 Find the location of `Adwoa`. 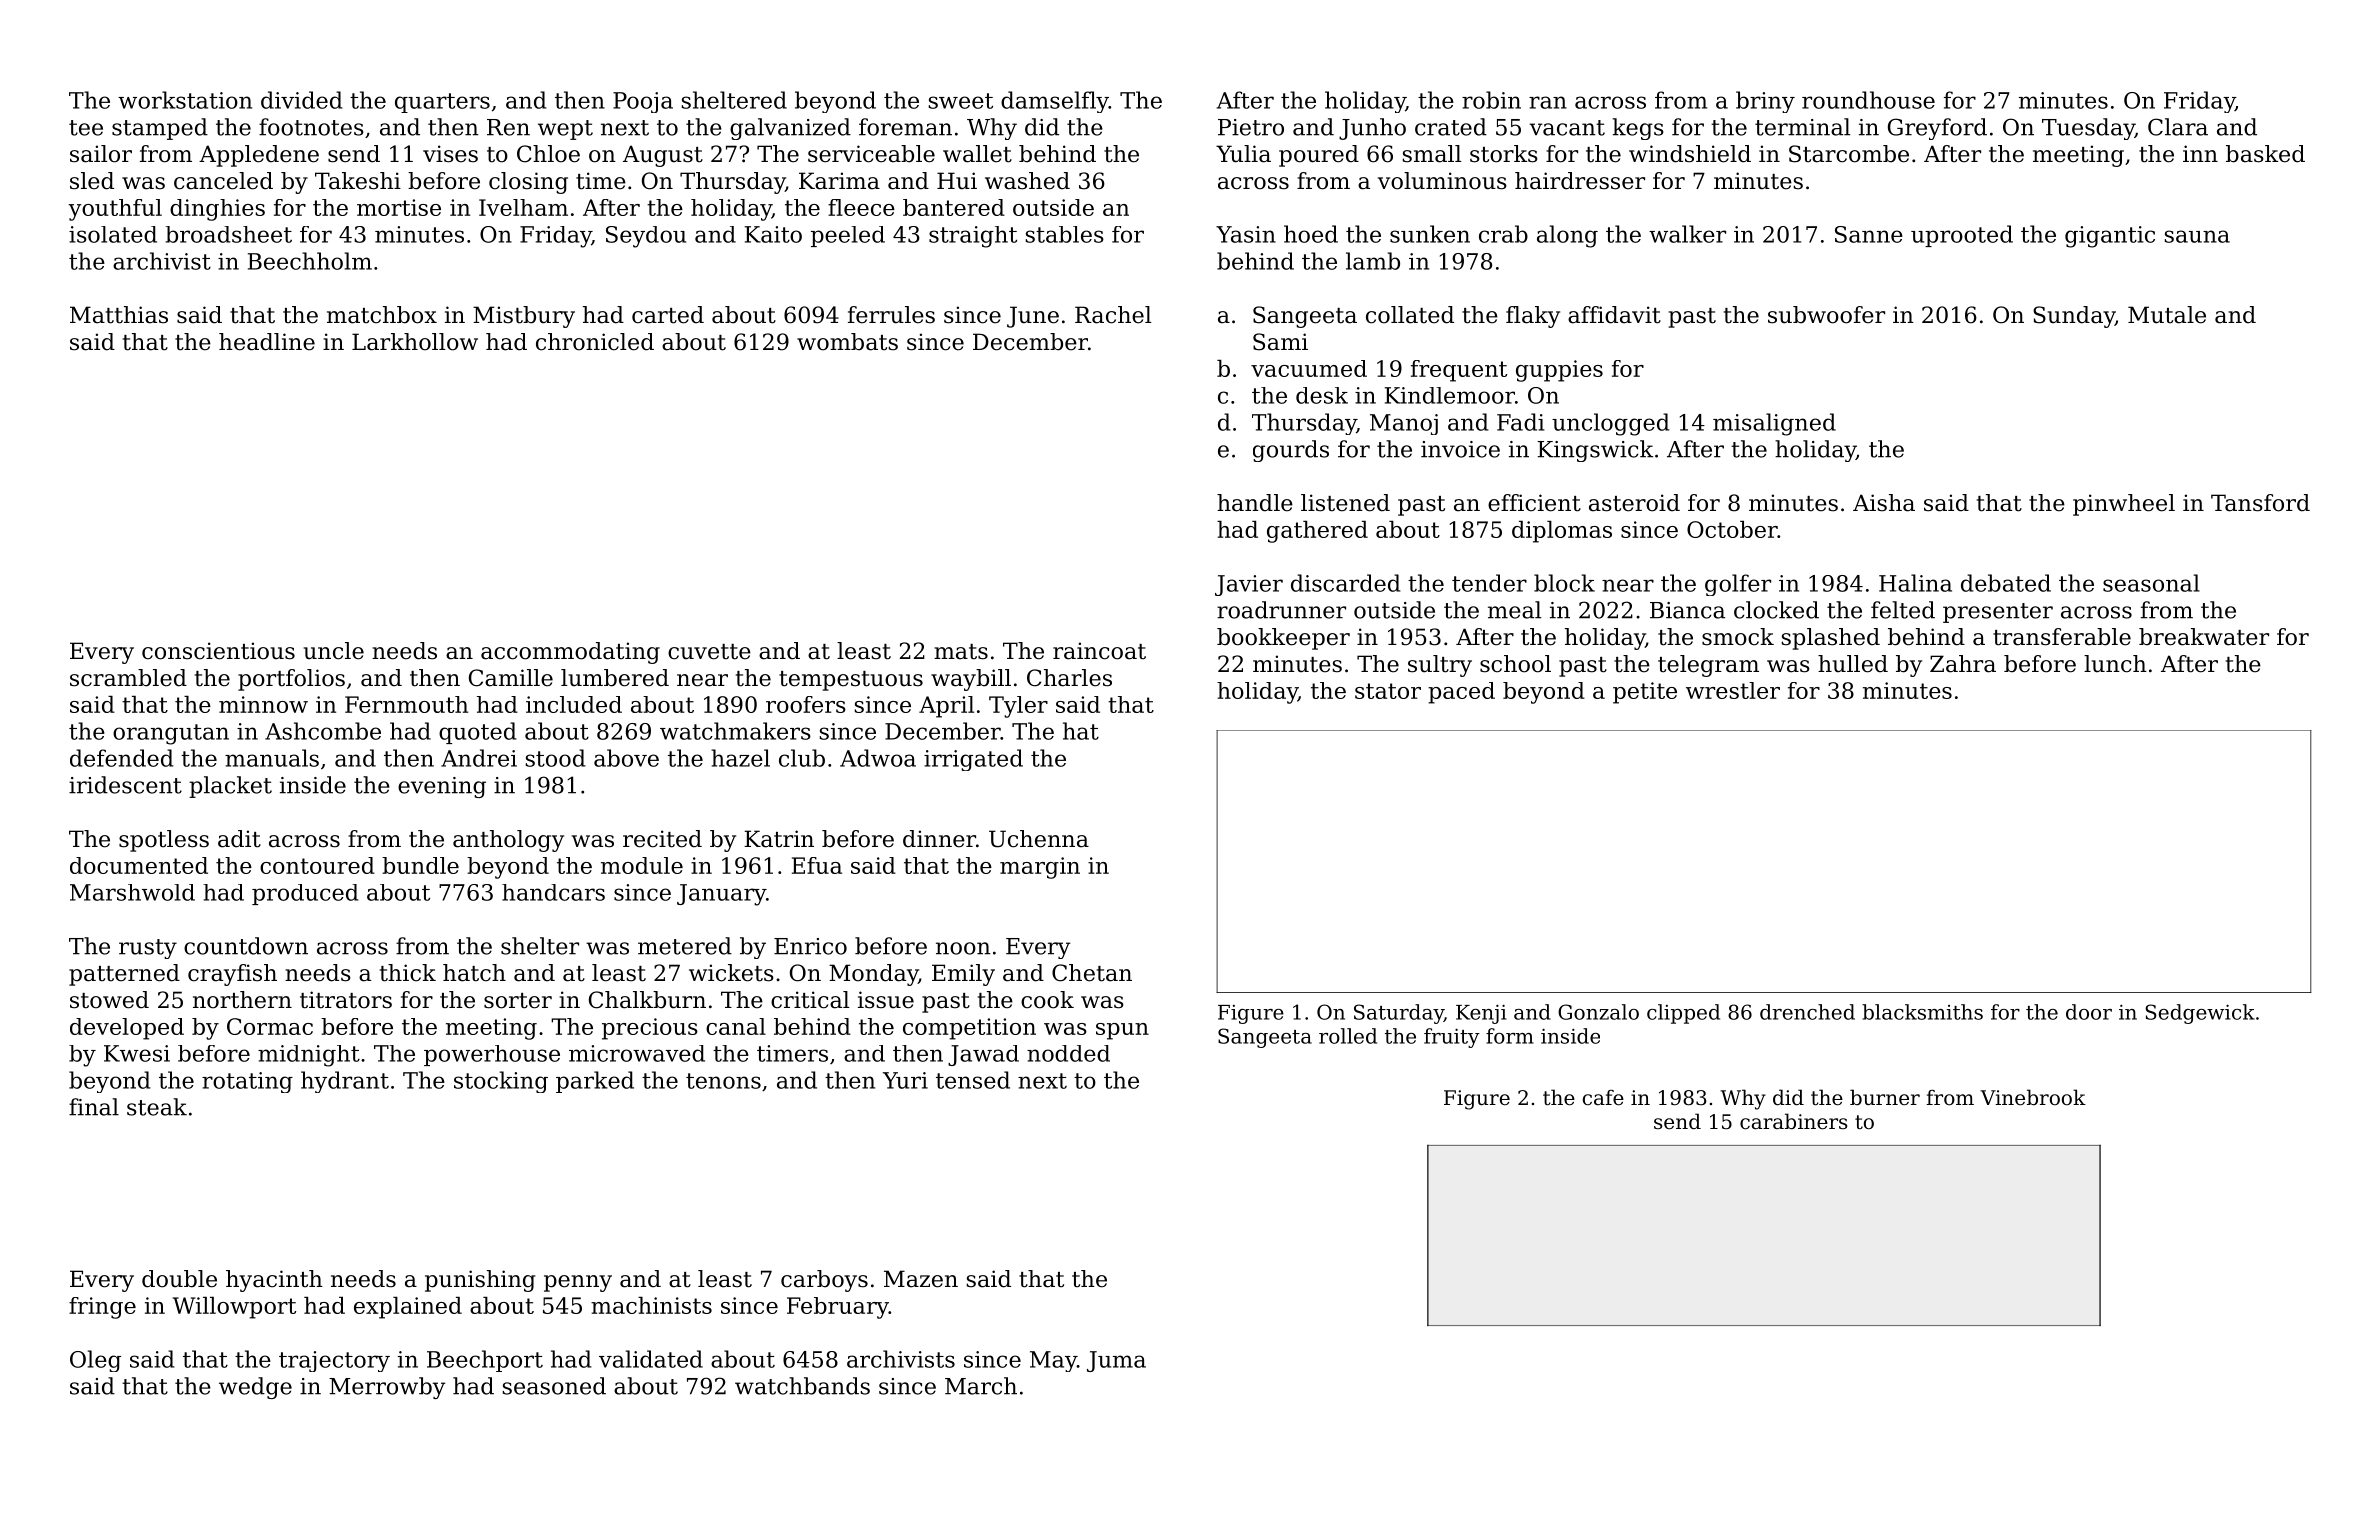

Adwoa is located at coordinates (878, 758).
